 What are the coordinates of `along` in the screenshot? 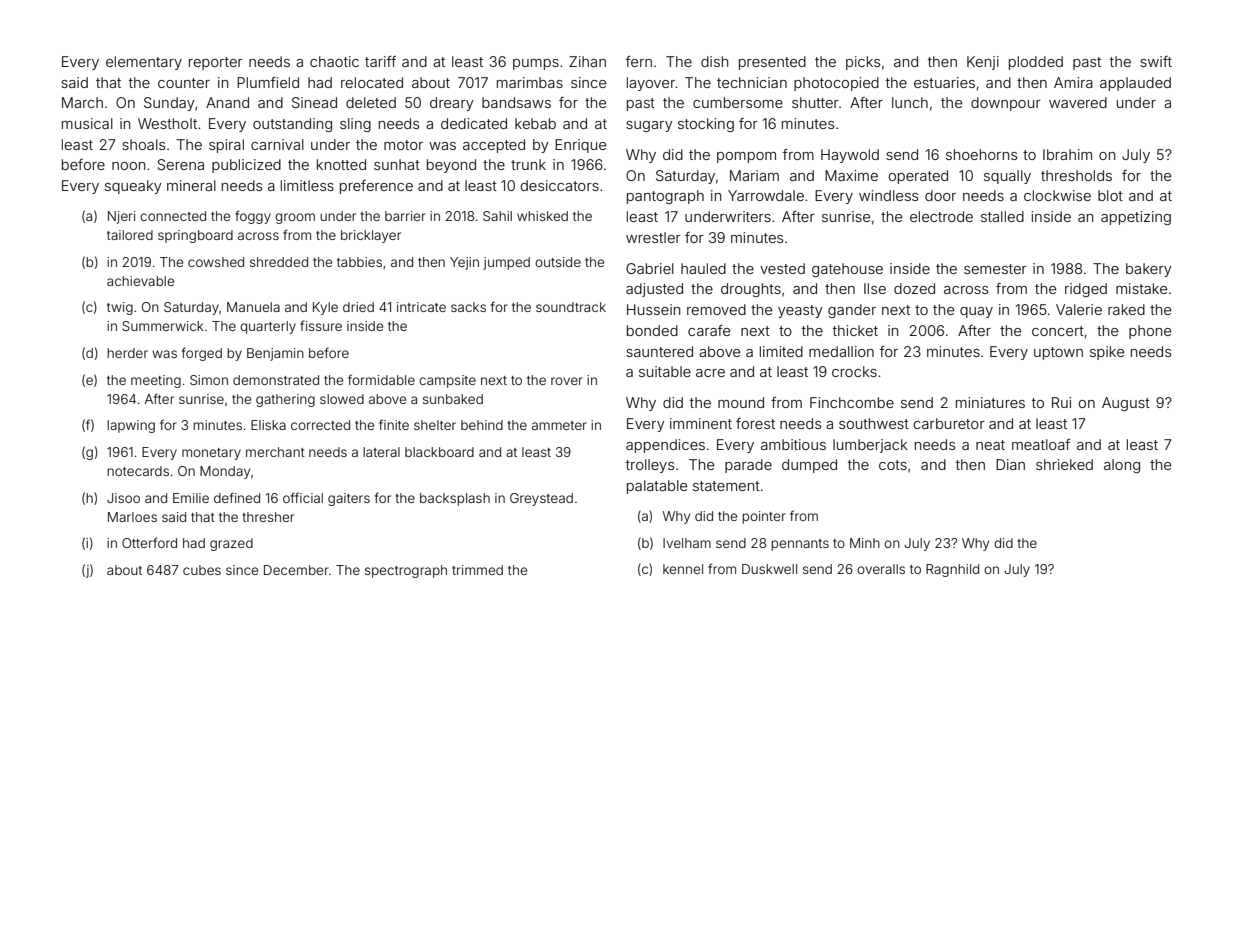 It's located at (1122, 466).
